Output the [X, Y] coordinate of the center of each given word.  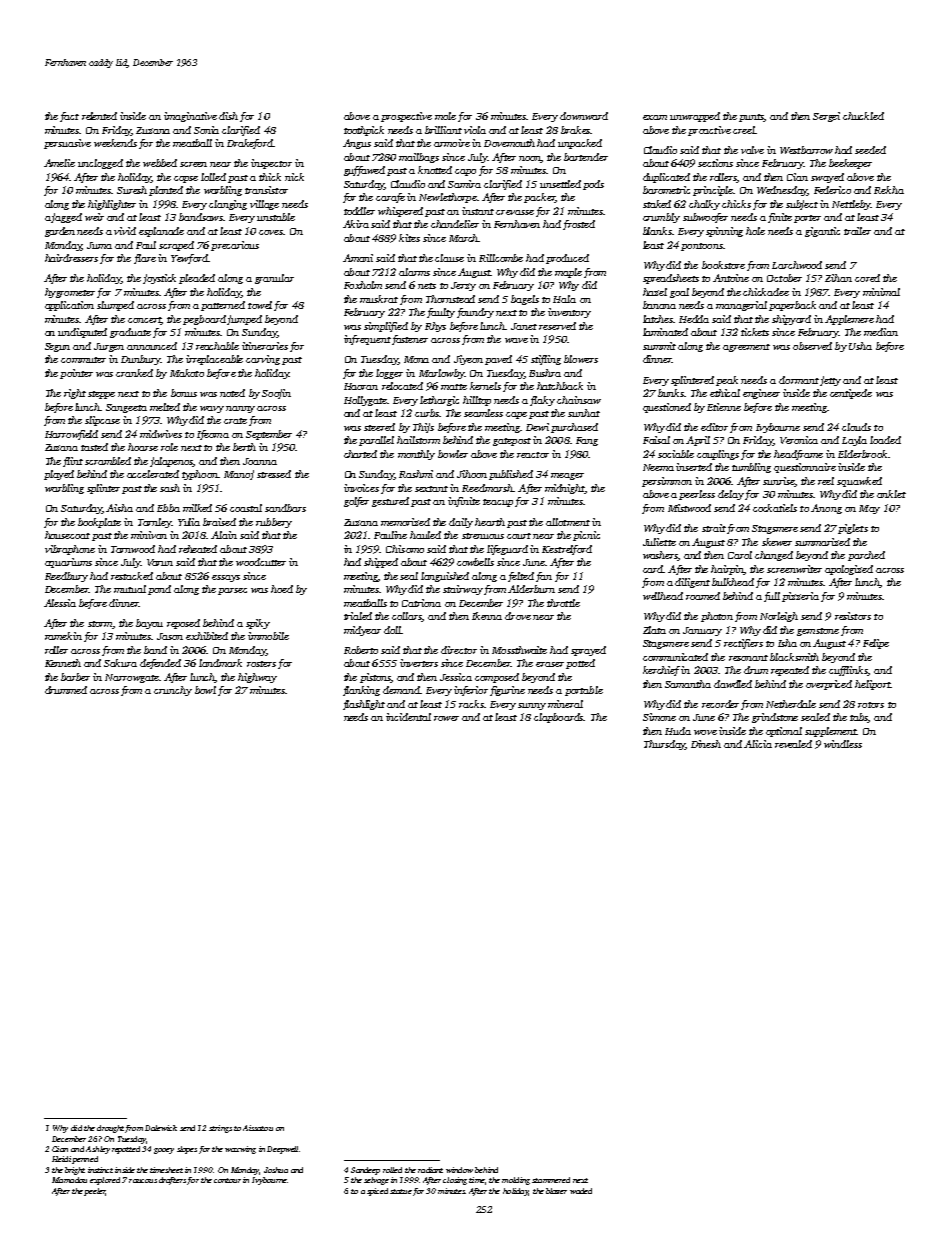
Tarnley [154, 523]
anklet [891, 494]
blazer [556, 1191]
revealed [793, 744]
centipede [851, 394]
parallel [376, 441]
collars [407, 617]
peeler [94, 1192]
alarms [414, 272]
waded [581, 1191]
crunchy [173, 691]
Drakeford [250, 144]
